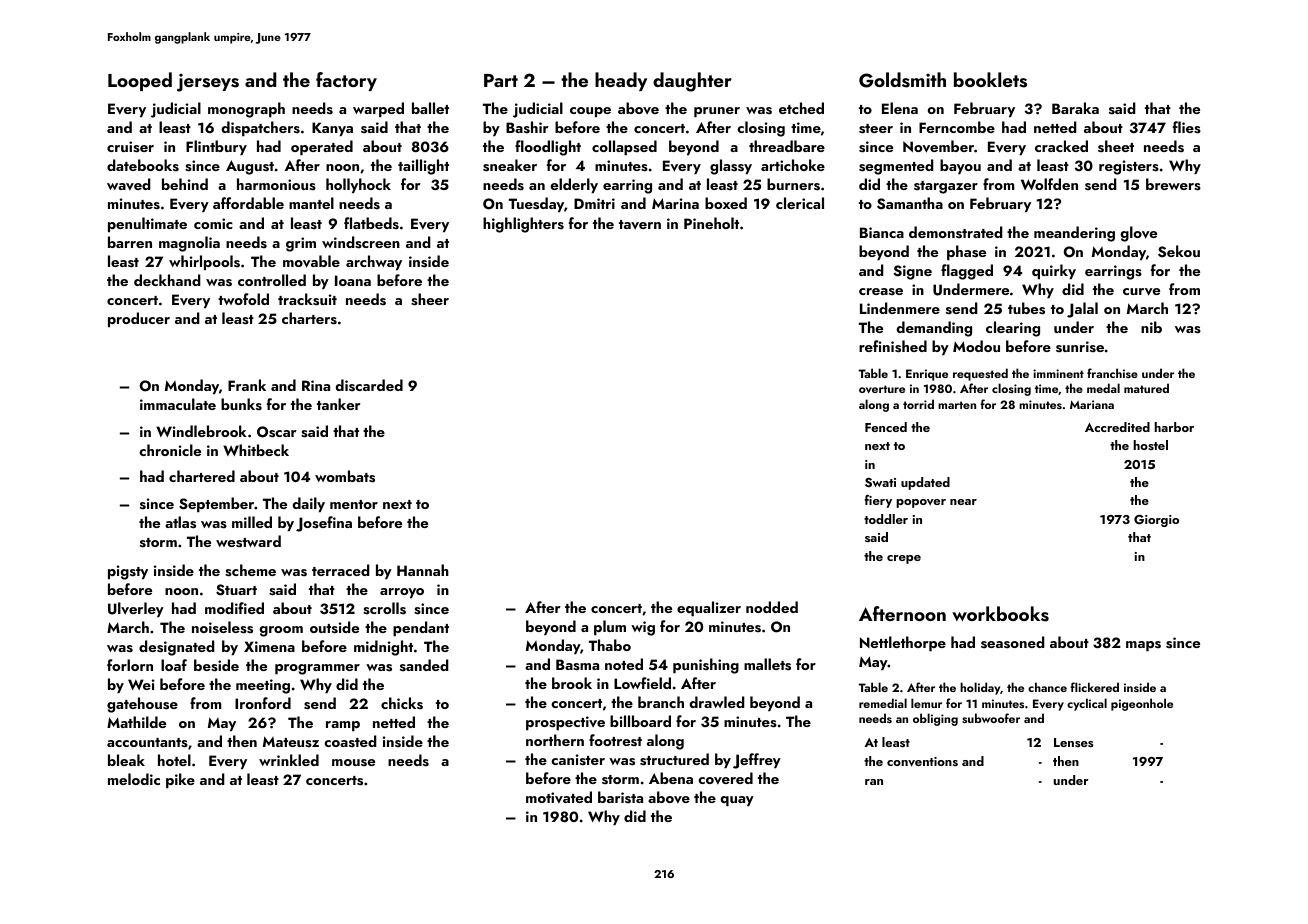  What do you see at coordinates (140, 81) in the image?
I see `Looped` at bounding box center [140, 81].
